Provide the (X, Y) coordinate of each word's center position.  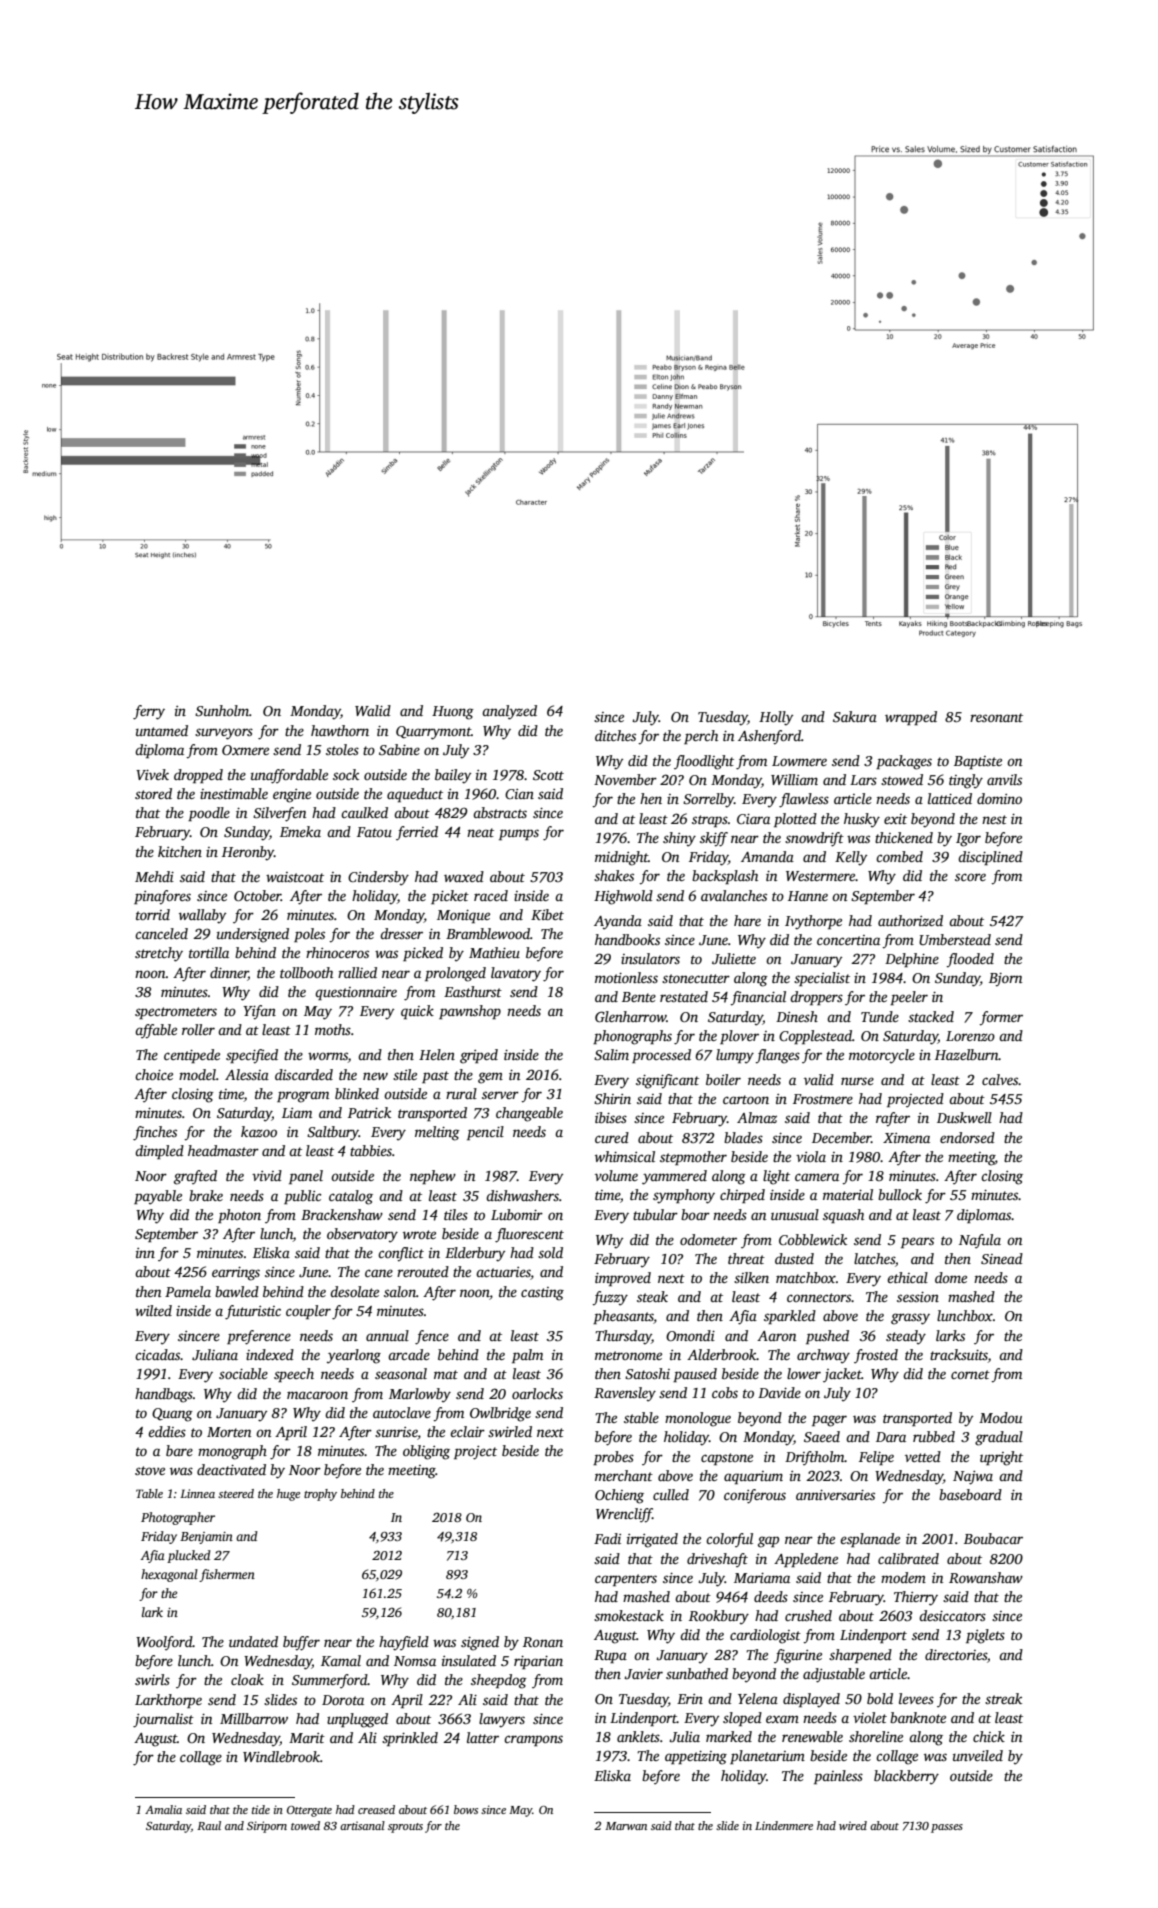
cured (612, 1137)
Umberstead (955, 939)
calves (1000, 1079)
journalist (163, 1720)
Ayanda (618, 922)
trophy (320, 1495)
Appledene (806, 1560)
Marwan (626, 1826)
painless (838, 1777)
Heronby (248, 853)
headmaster (223, 1150)
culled (671, 1494)
